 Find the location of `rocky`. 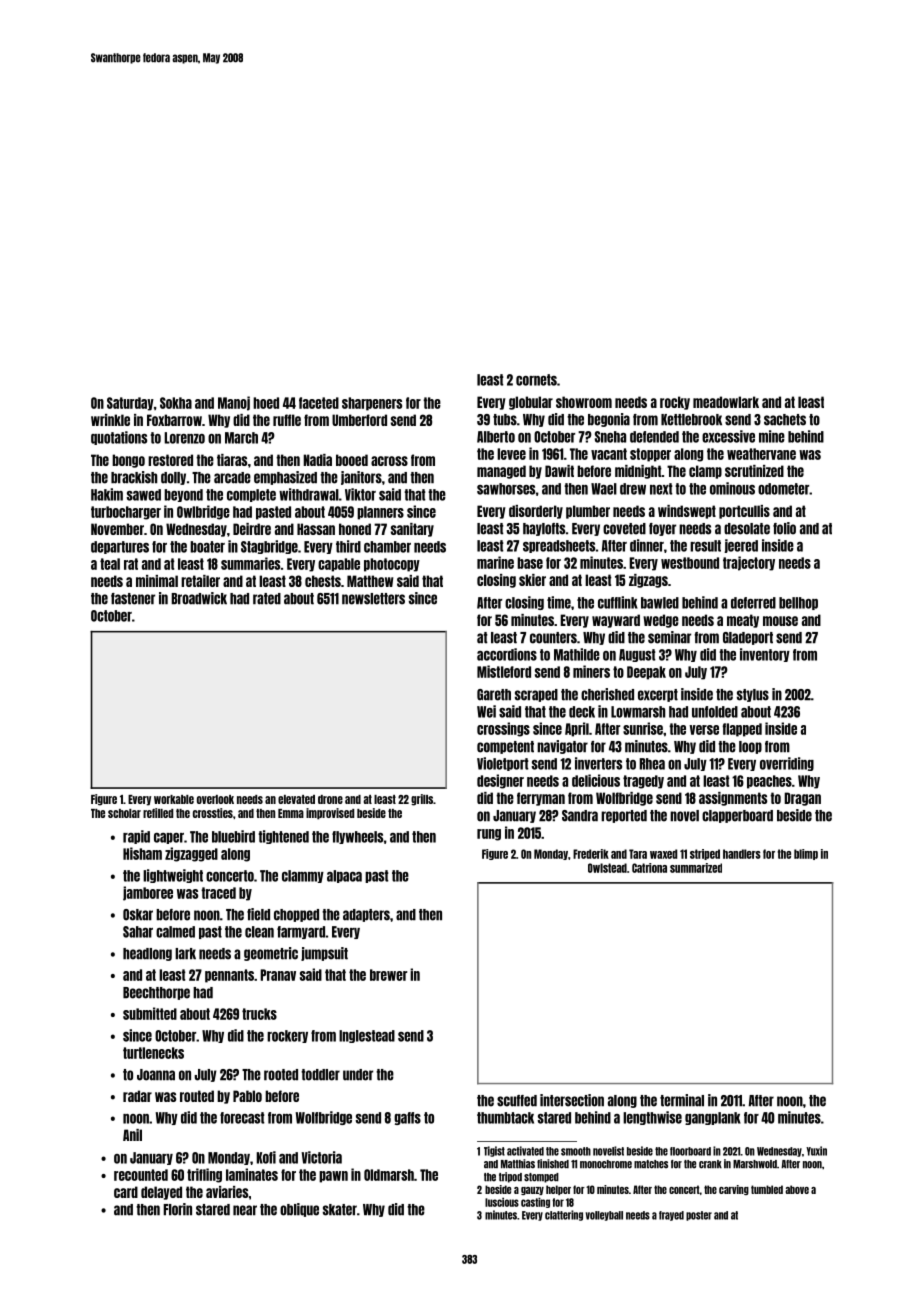

rocky is located at coordinates (675, 403).
